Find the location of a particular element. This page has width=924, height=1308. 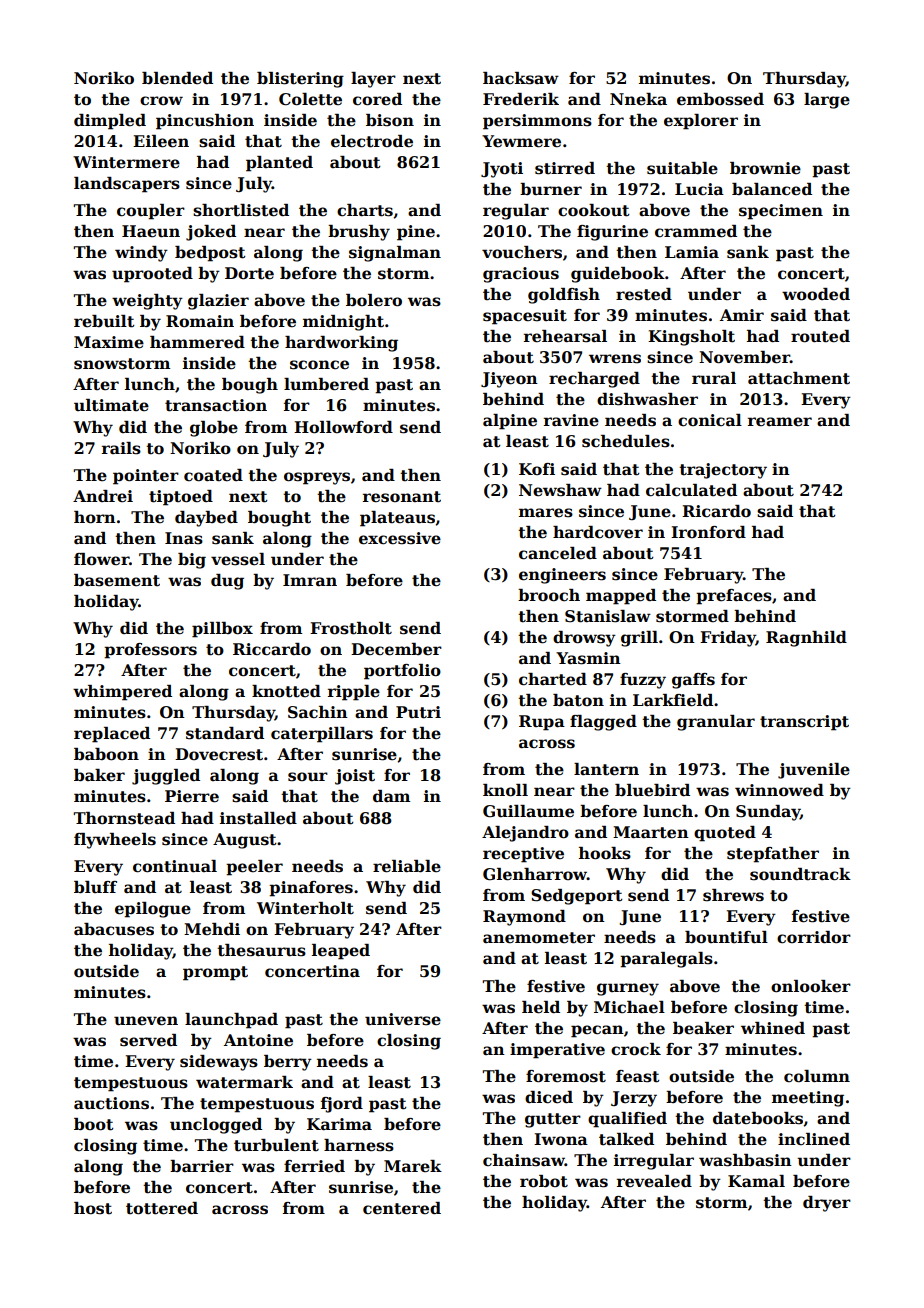

rebuilt is located at coordinates (104, 321).
